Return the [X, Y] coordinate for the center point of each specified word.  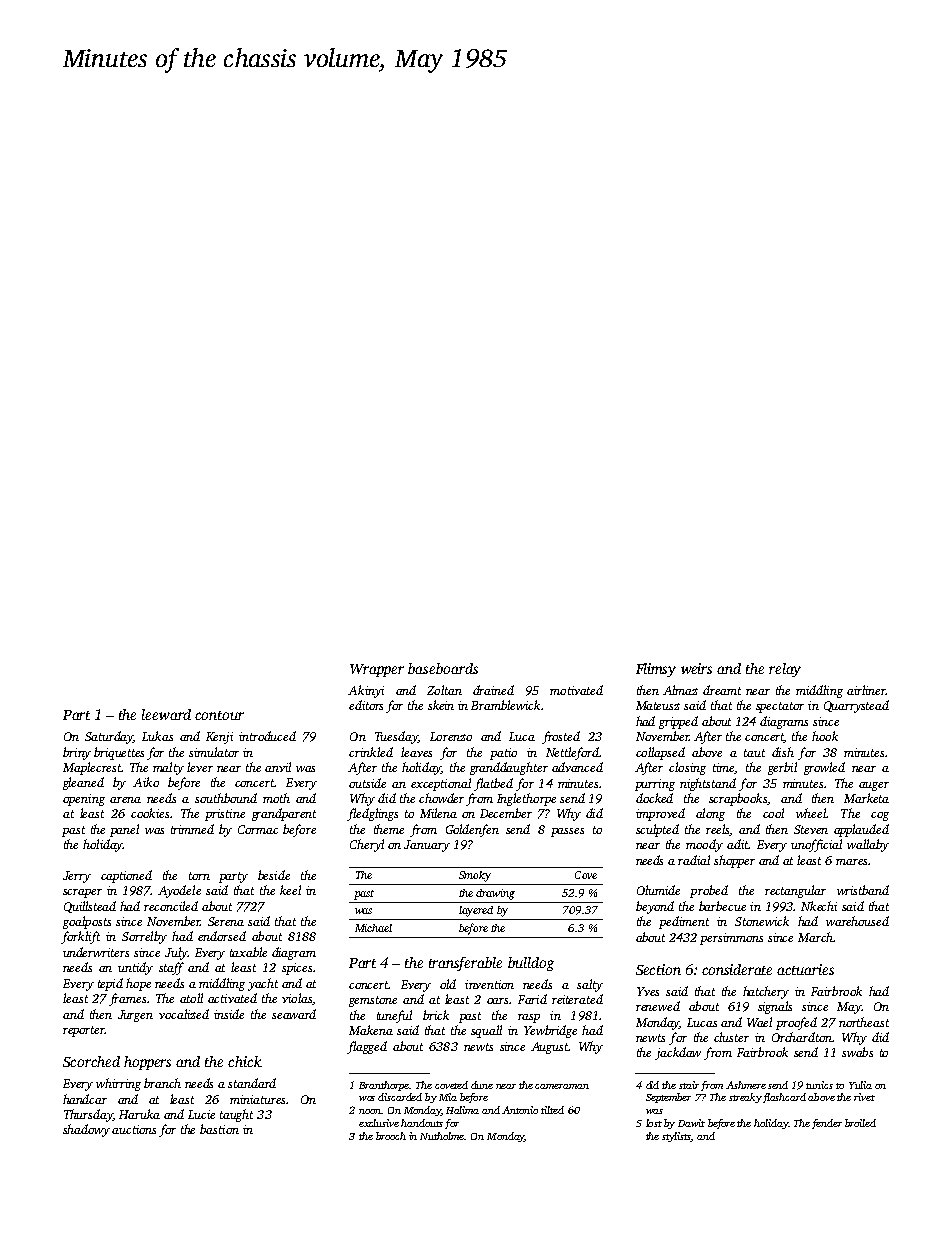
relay [785, 670]
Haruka [139, 1114]
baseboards [443, 668]
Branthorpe [384, 1086]
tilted [552, 1110]
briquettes [119, 753]
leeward [166, 714]
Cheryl [367, 845]
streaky [745, 1098]
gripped [678, 722]
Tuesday [396, 737]
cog [880, 816]
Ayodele [179, 891]
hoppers [147, 1063]
